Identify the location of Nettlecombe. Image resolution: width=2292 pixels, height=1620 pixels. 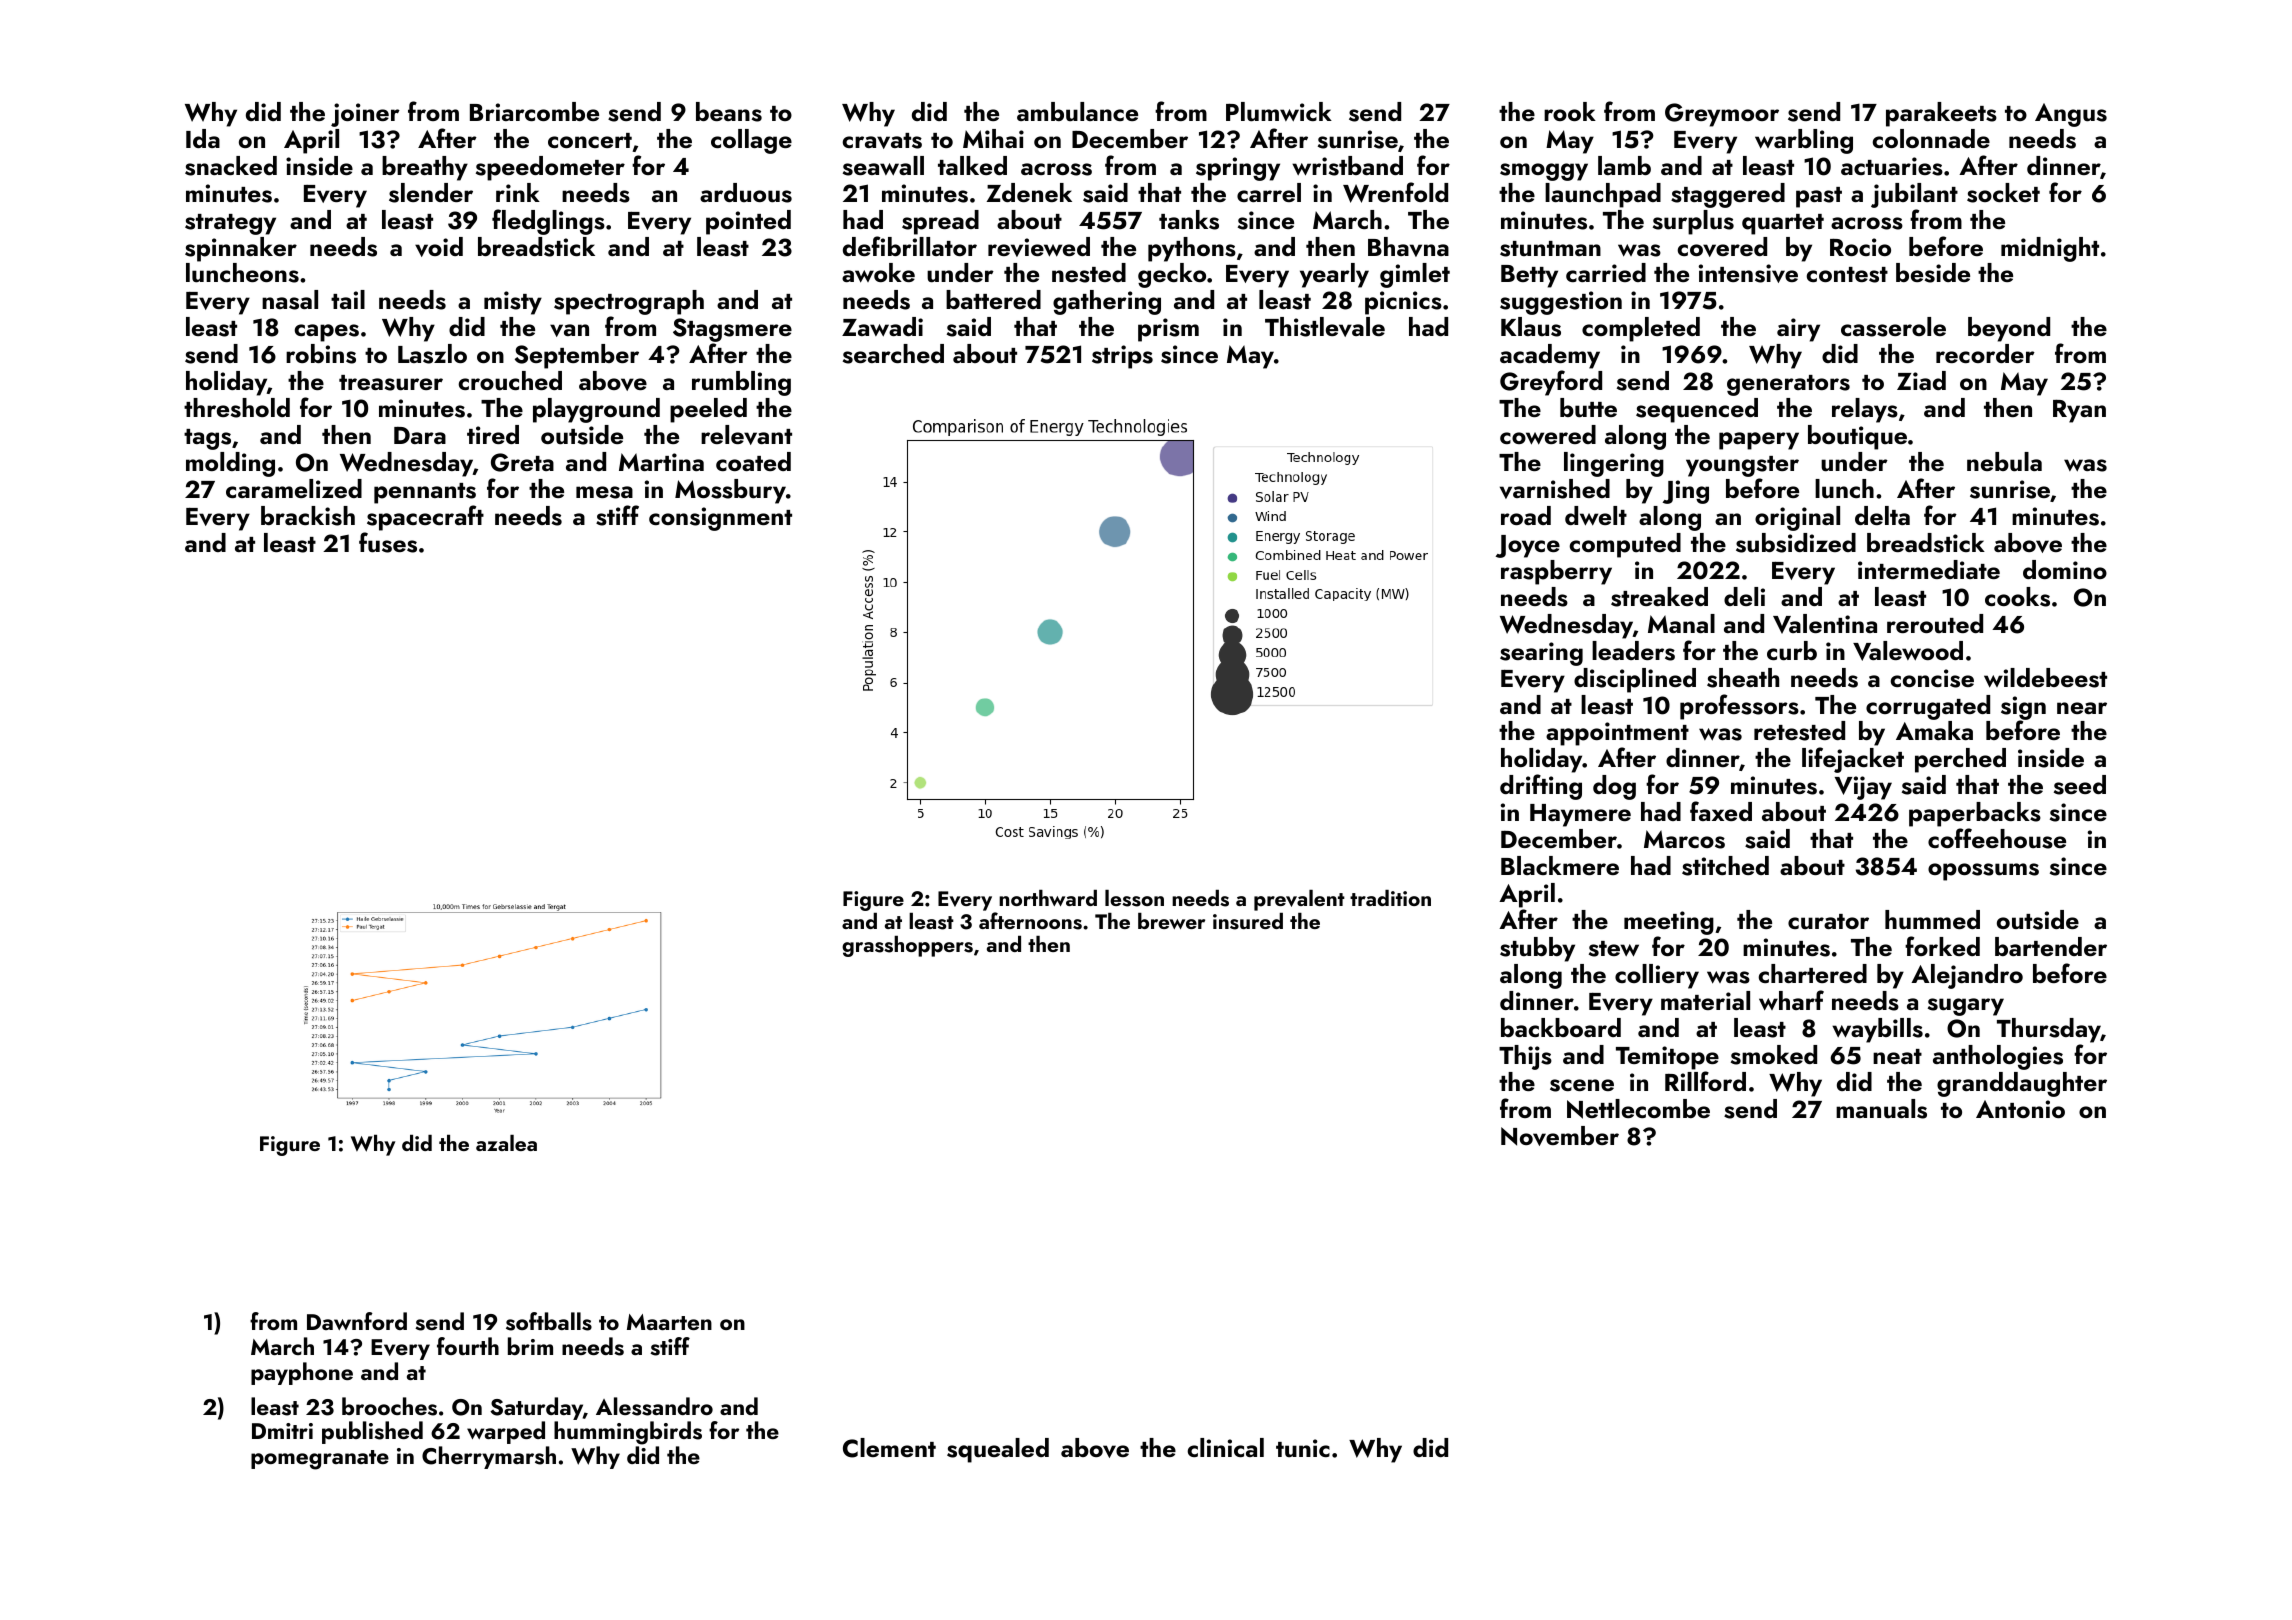
(1638, 1109).
